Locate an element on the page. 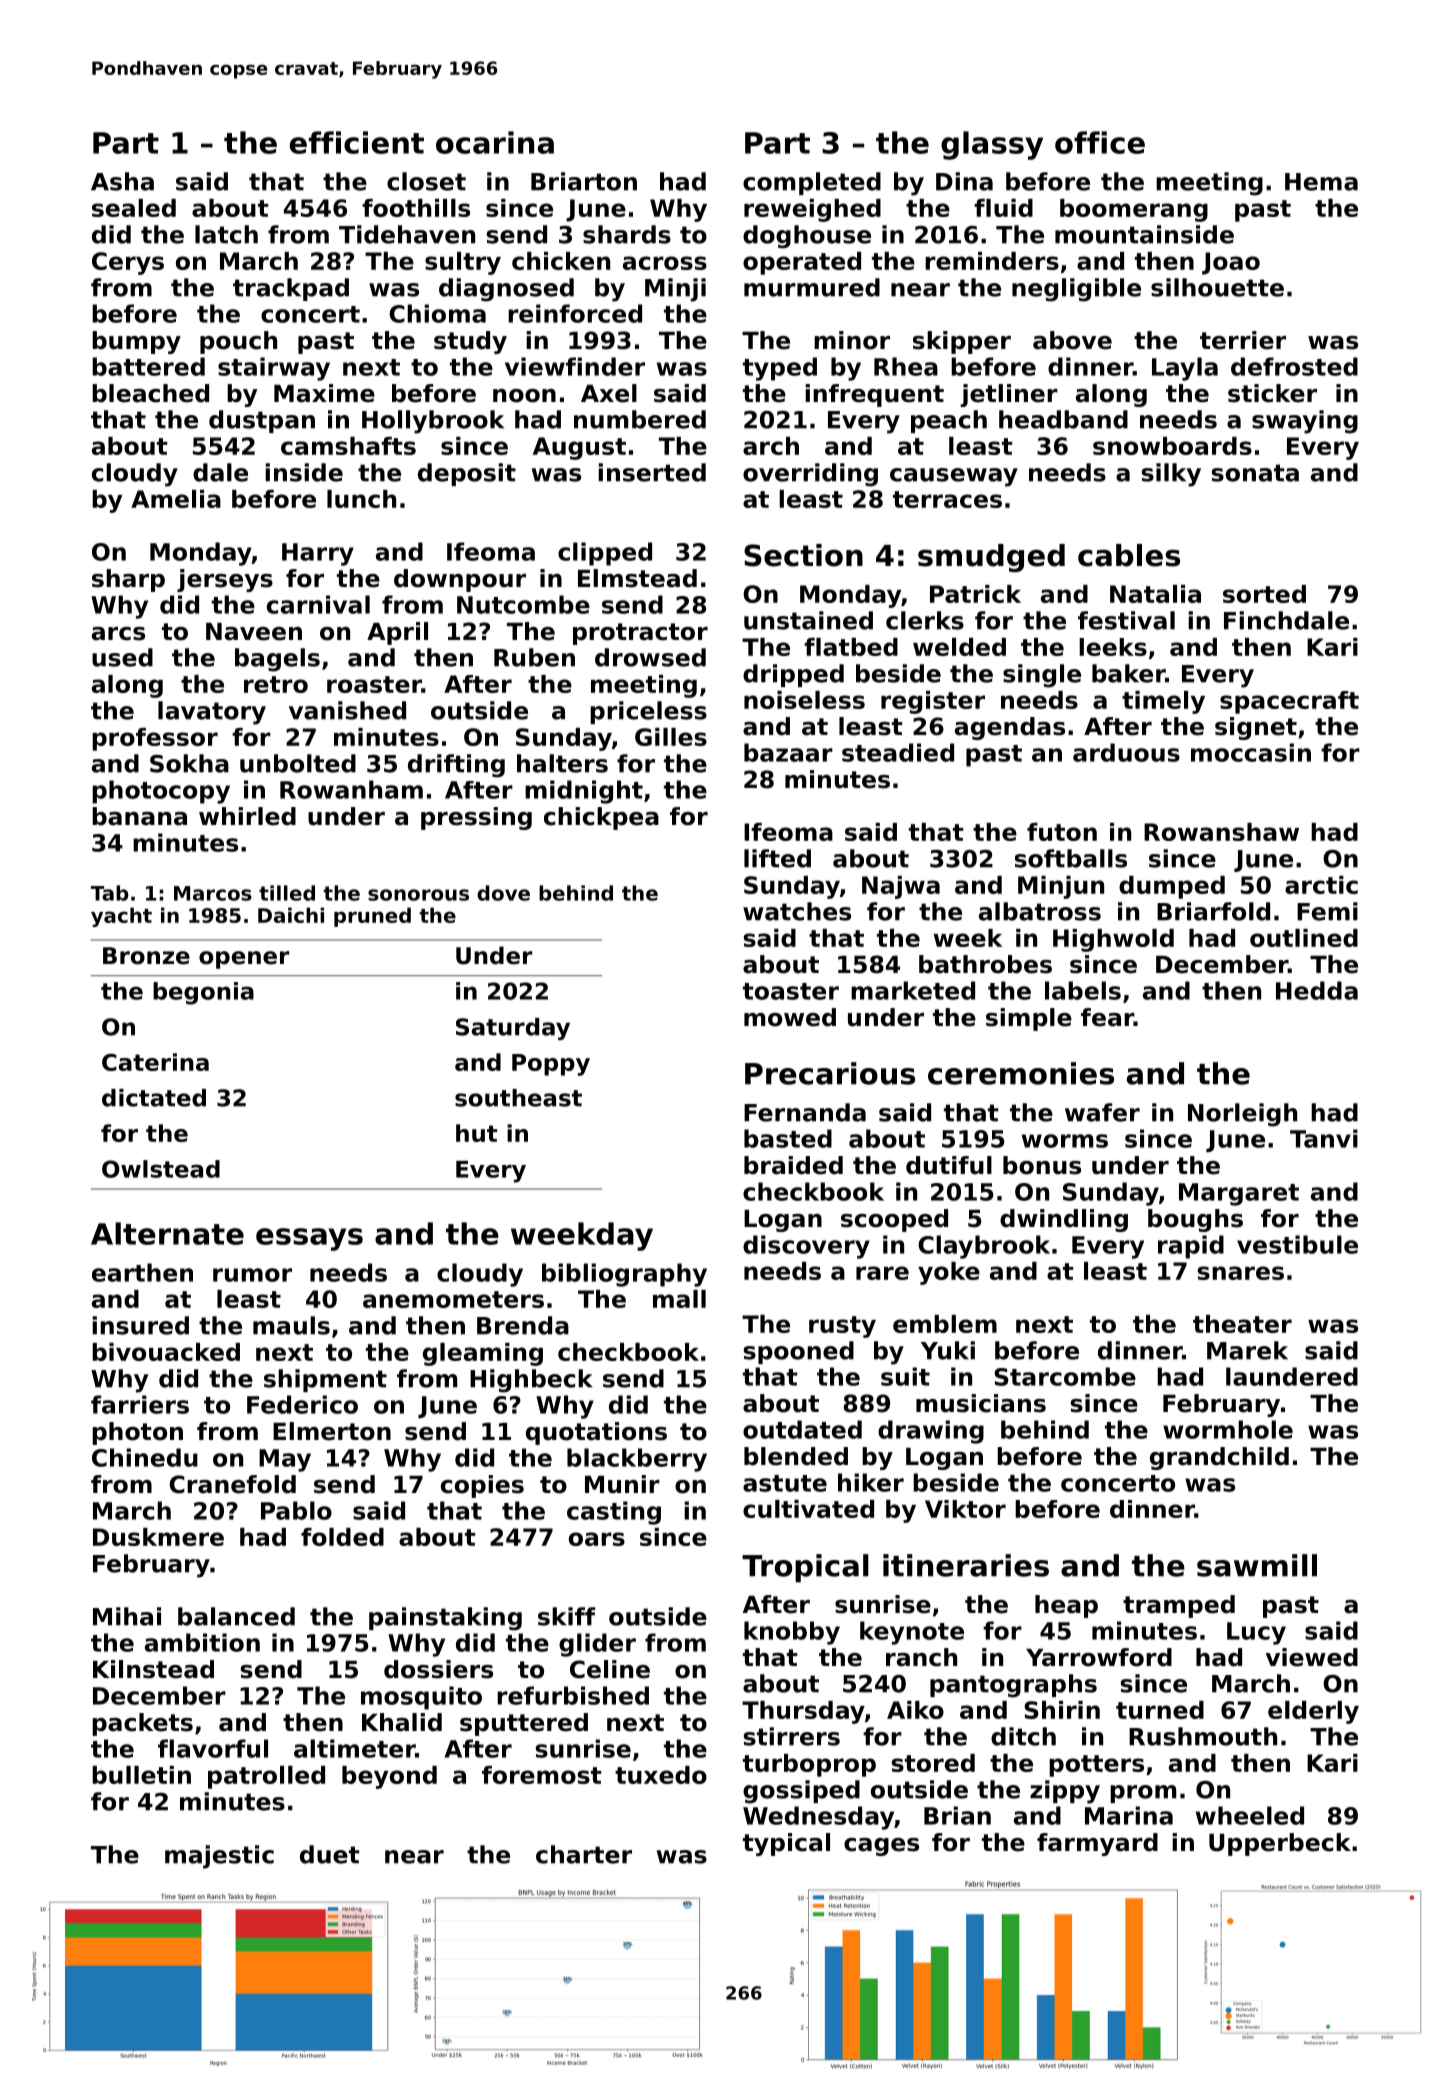  office is located at coordinates (1100, 142).
